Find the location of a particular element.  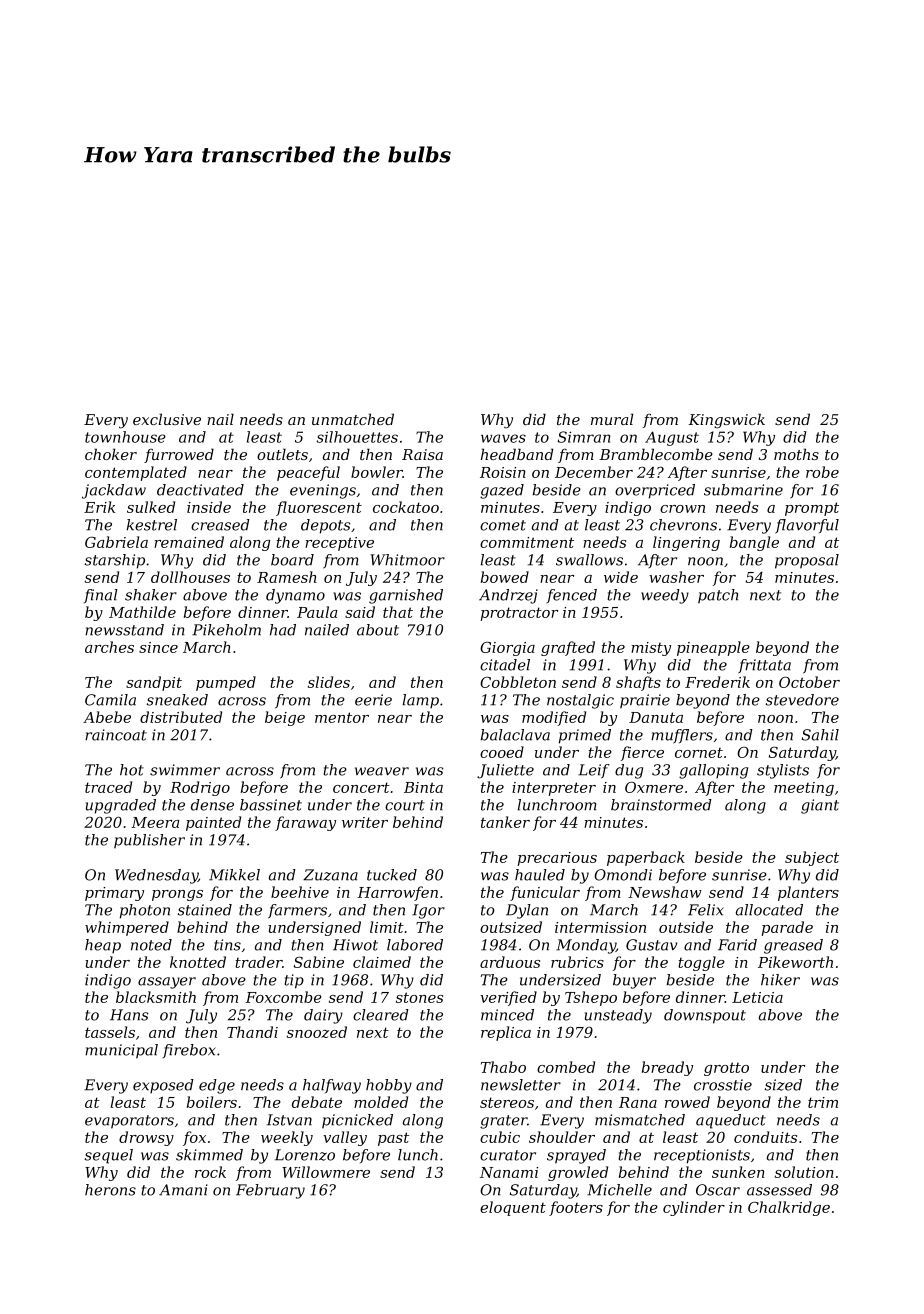

mural is located at coordinates (612, 419).
